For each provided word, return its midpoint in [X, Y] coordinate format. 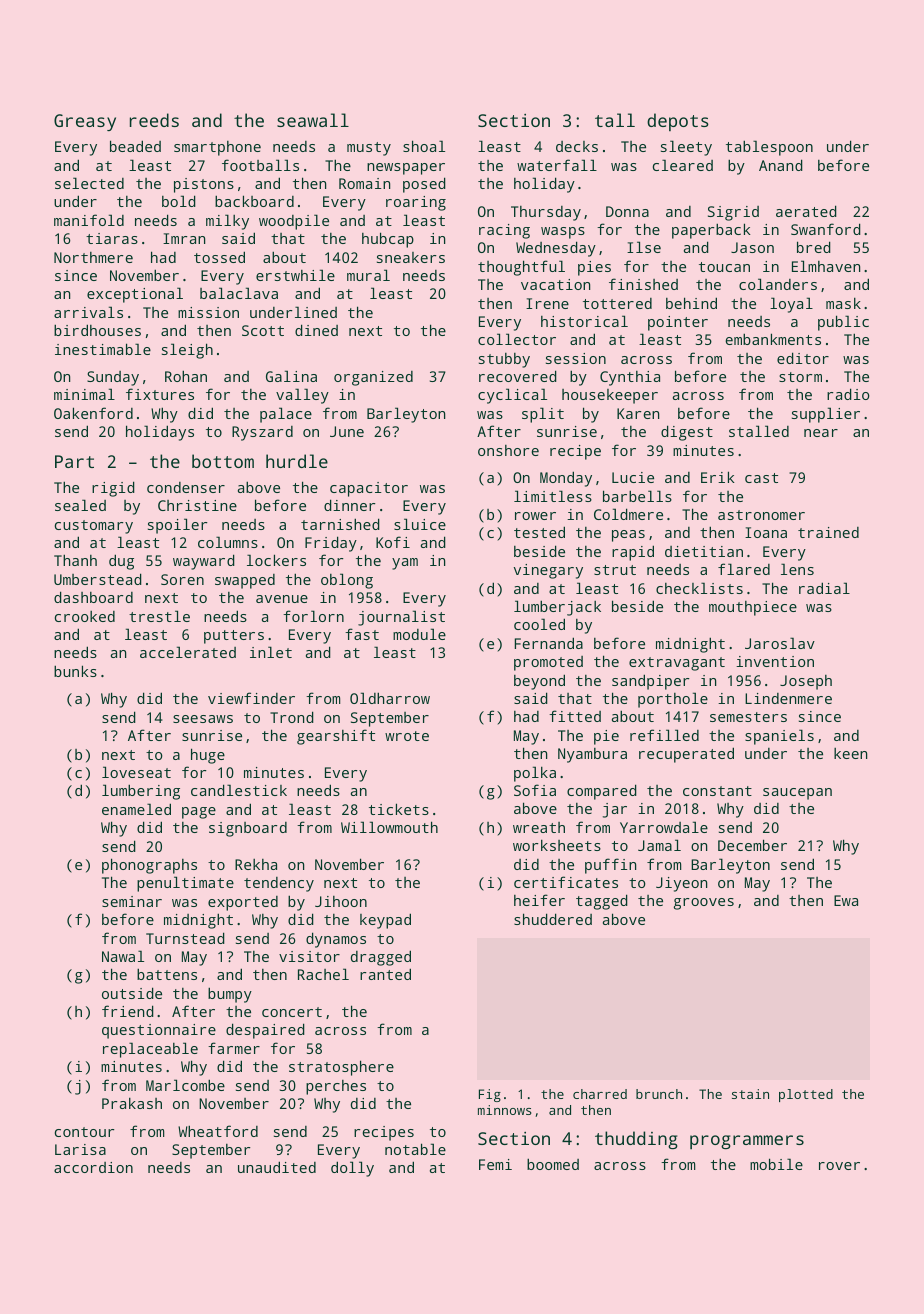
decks [577, 146]
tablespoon [769, 148]
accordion [93, 1167]
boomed [553, 1164]
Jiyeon [681, 884]
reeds [154, 120]
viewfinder [251, 698]
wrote [407, 736]
